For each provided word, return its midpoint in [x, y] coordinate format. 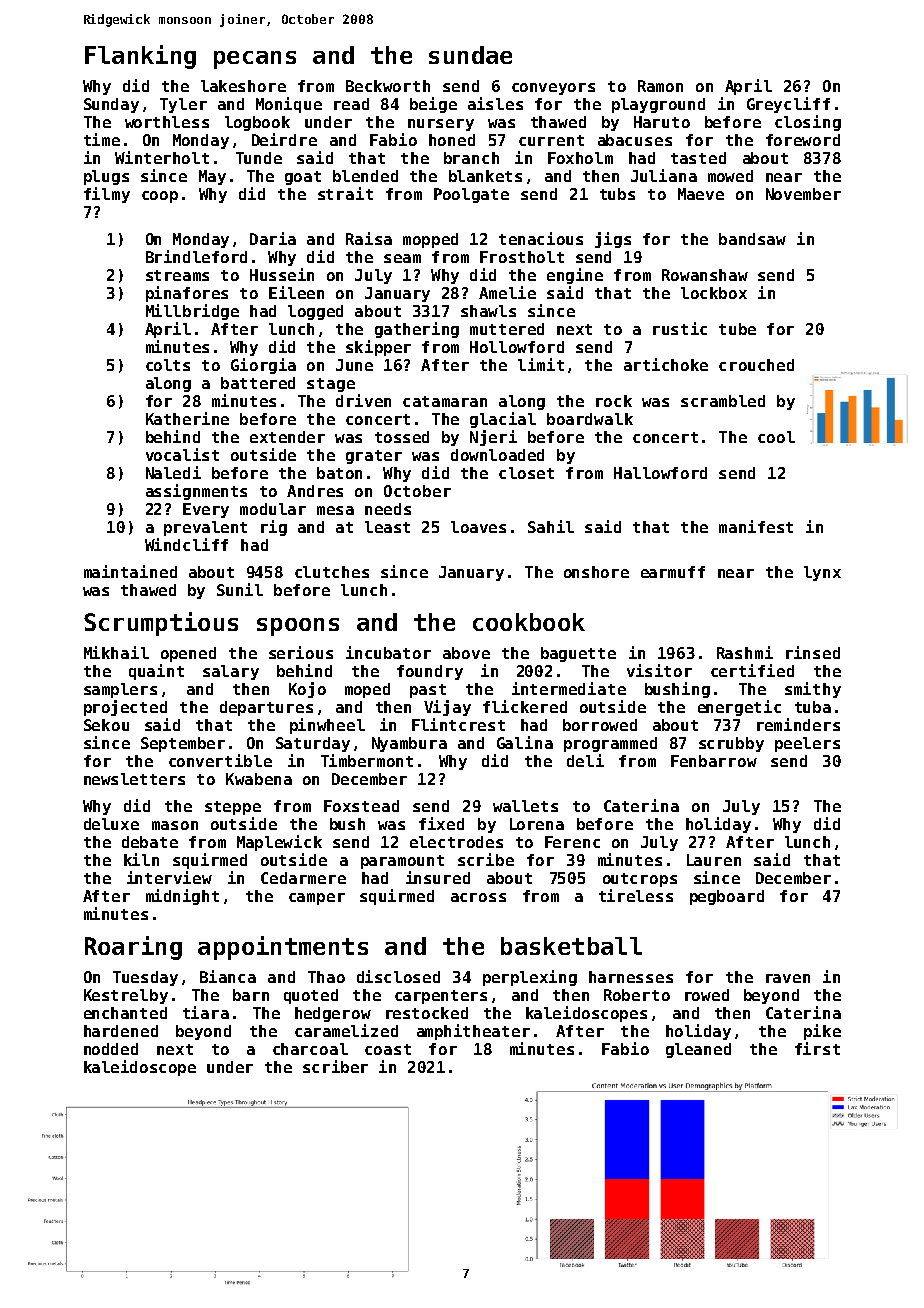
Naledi [173, 472]
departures [266, 708]
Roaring [133, 948]
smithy [813, 690]
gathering [417, 330]
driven [363, 400]
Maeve [701, 194]
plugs [106, 177]
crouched [756, 365]
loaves [478, 527]
